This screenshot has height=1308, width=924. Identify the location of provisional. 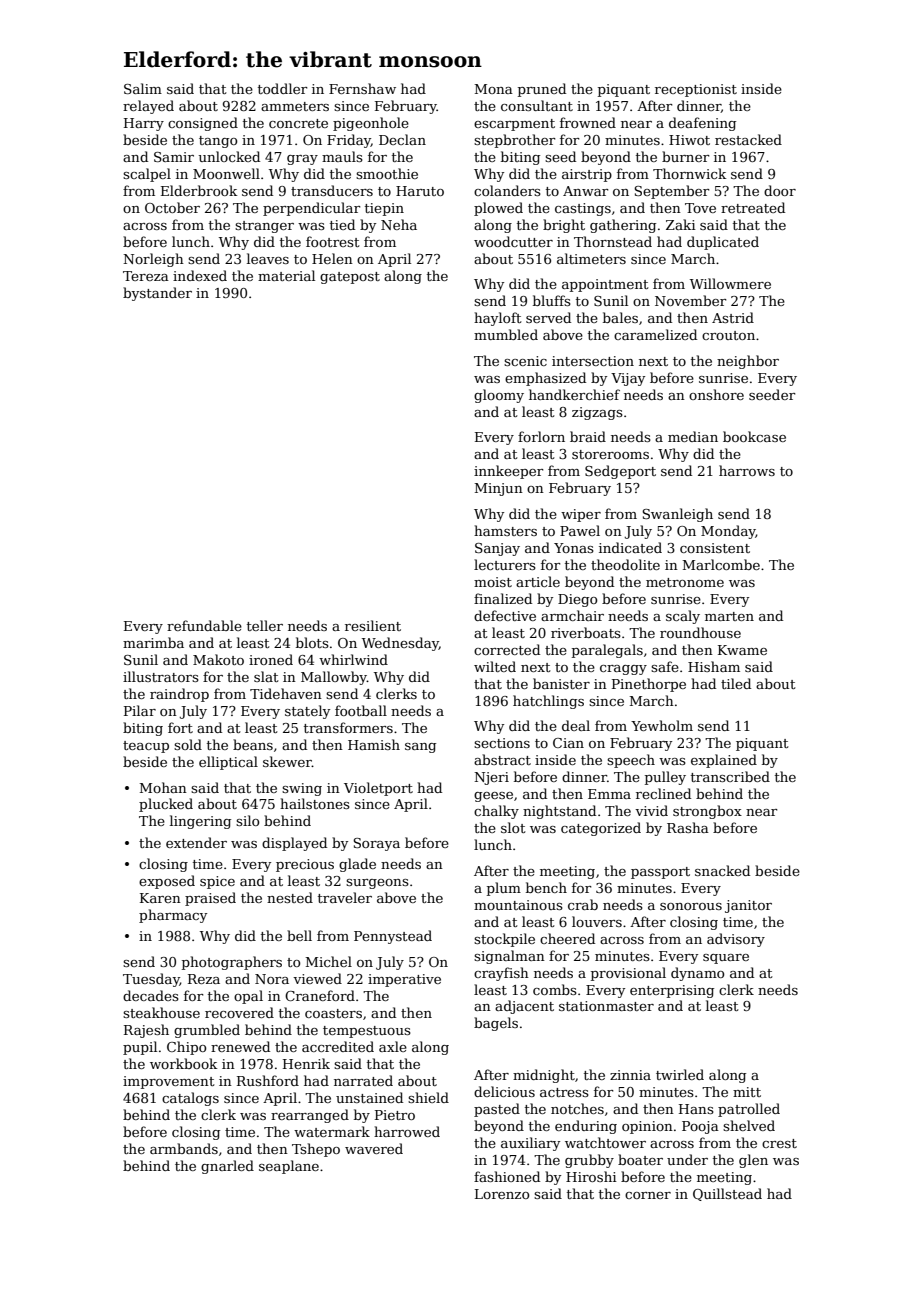
(628, 974).
